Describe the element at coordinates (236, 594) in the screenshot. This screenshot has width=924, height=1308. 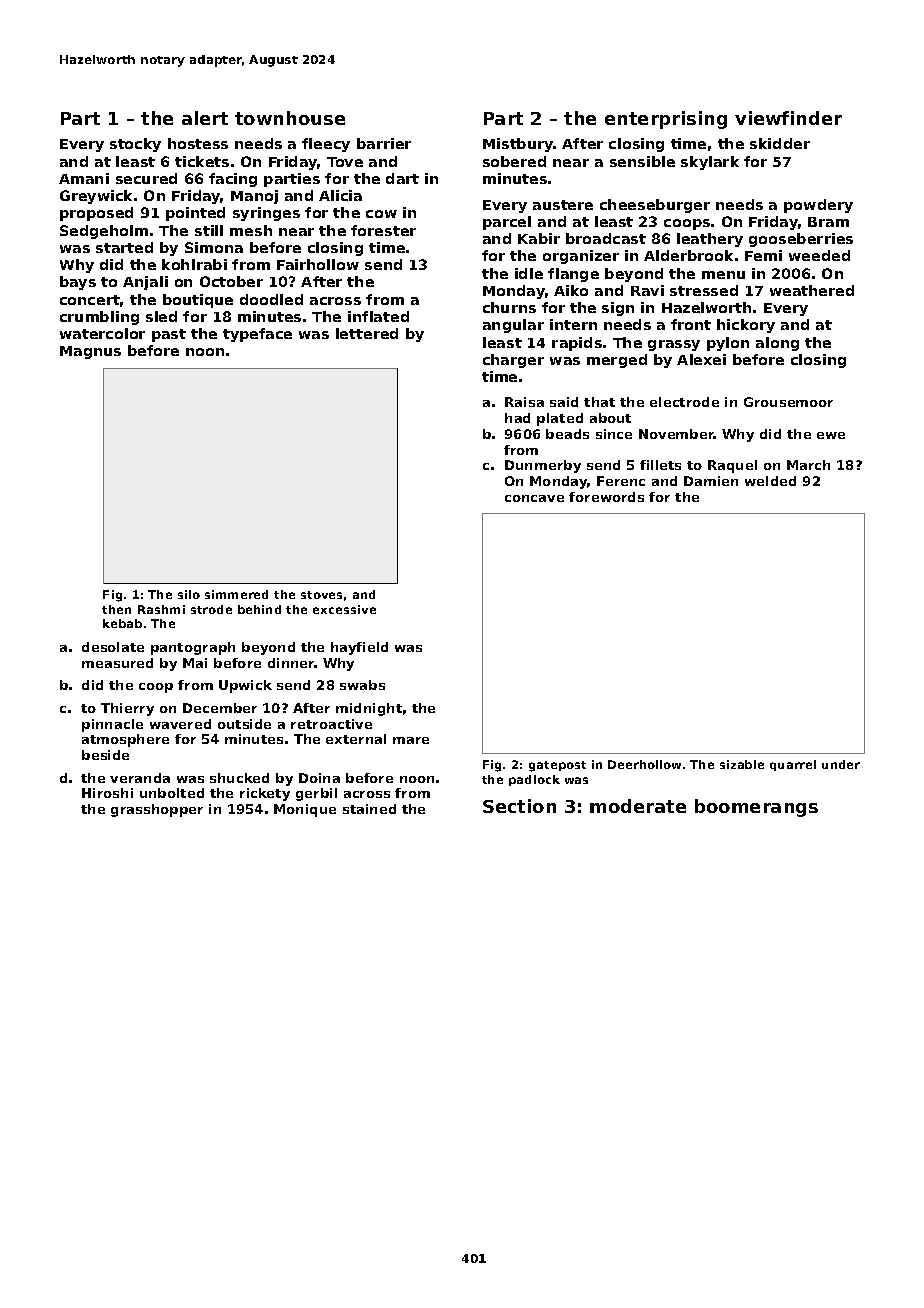
I see `simmered` at that location.
